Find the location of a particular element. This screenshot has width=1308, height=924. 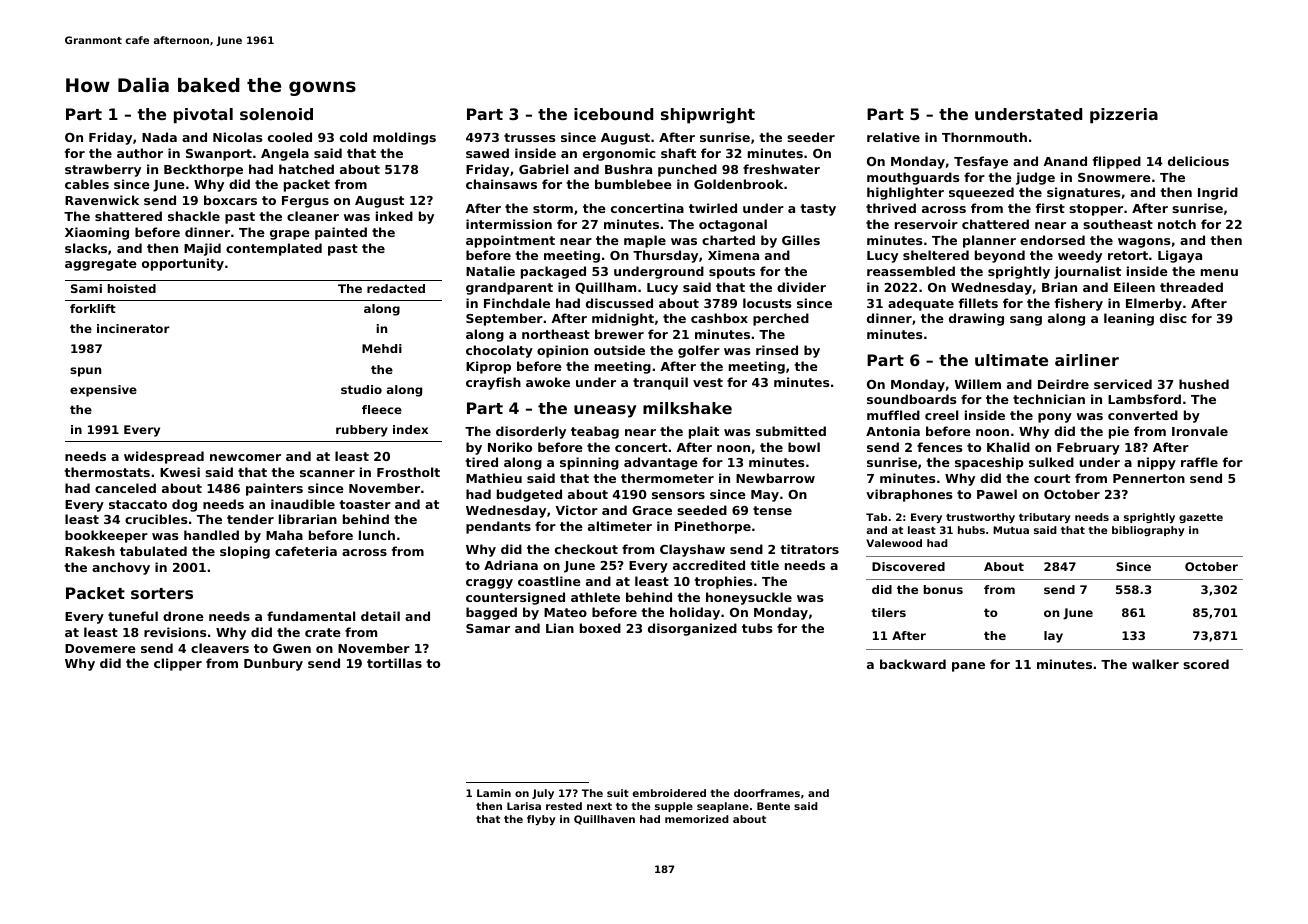

Mutua is located at coordinates (1011, 530).
